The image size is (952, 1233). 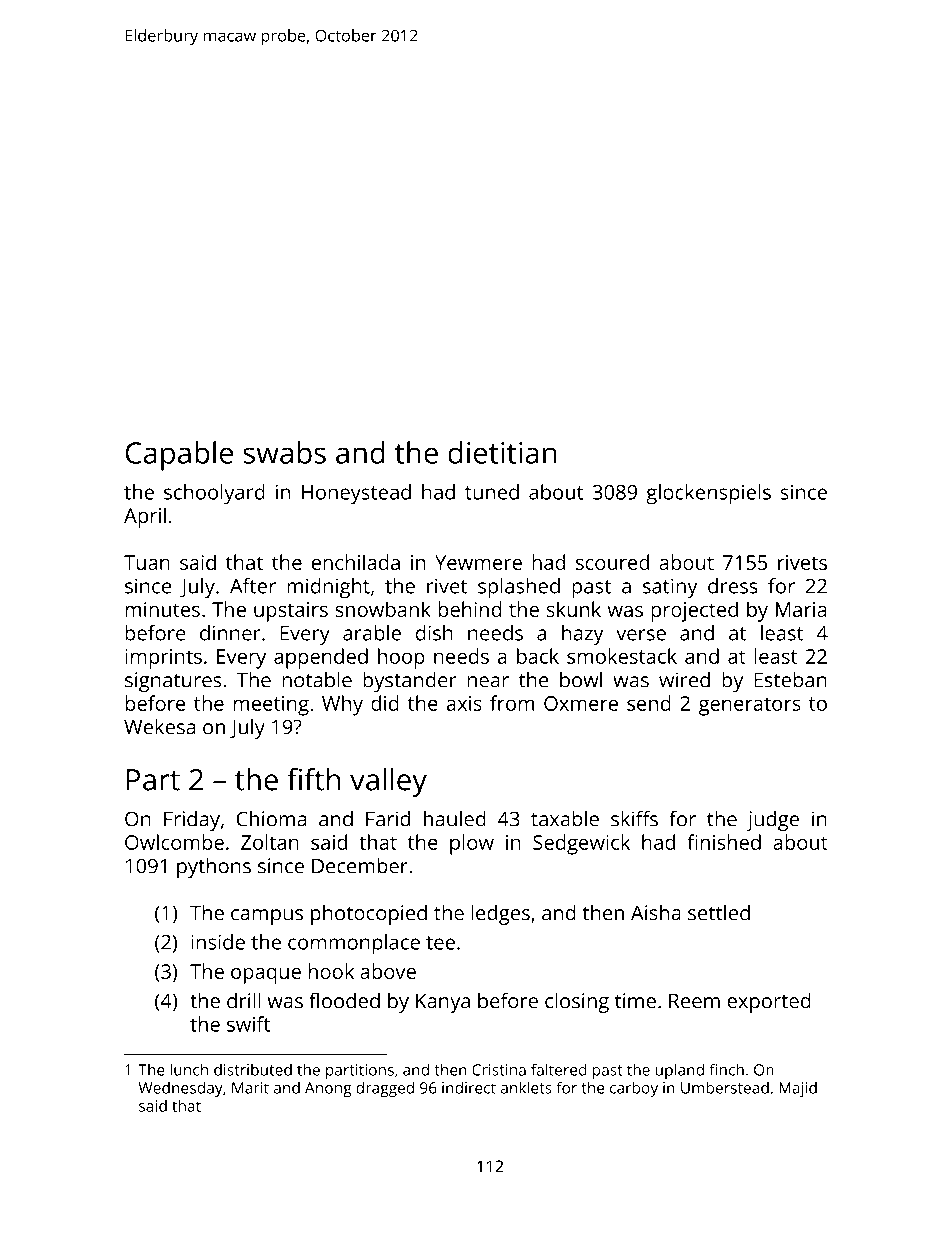 I want to click on campus, so click(x=267, y=917).
